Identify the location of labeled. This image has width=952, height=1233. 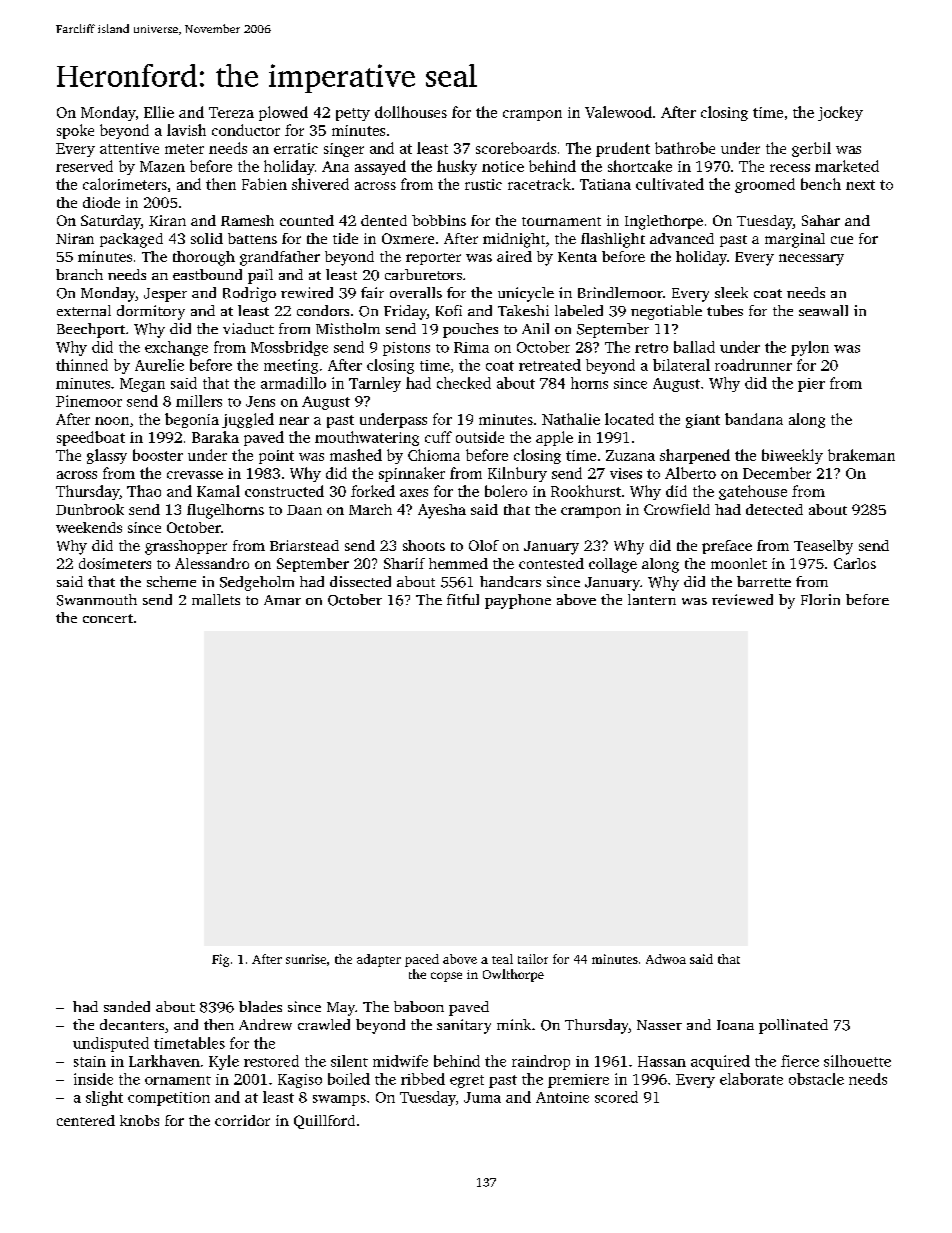
(579, 310).
